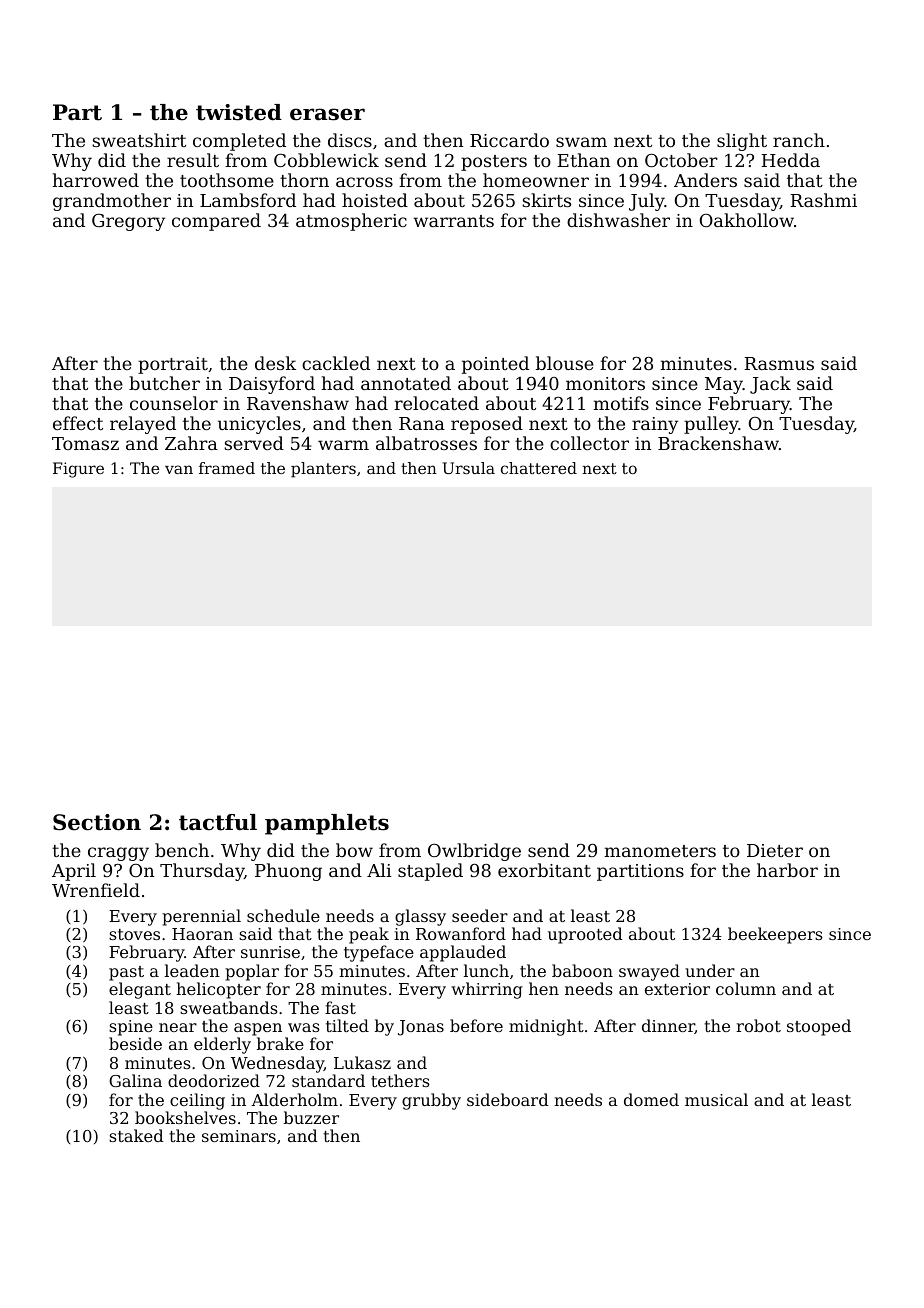 Image resolution: width=924 pixels, height=1308 pixels. I want to click on Oakhollow, so click(747, 220).
